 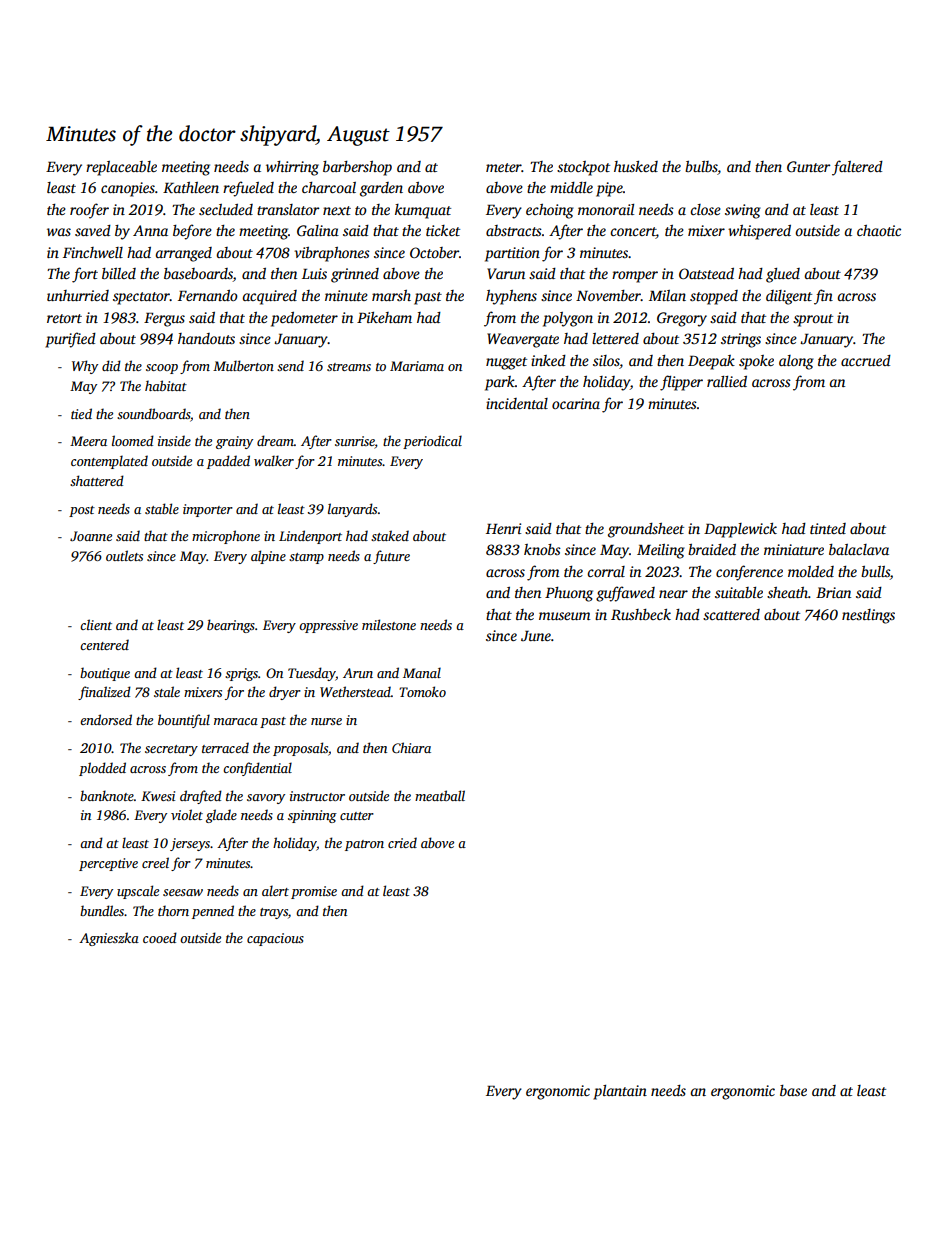 I want to click on echoing, so click(x=550, y=211).
